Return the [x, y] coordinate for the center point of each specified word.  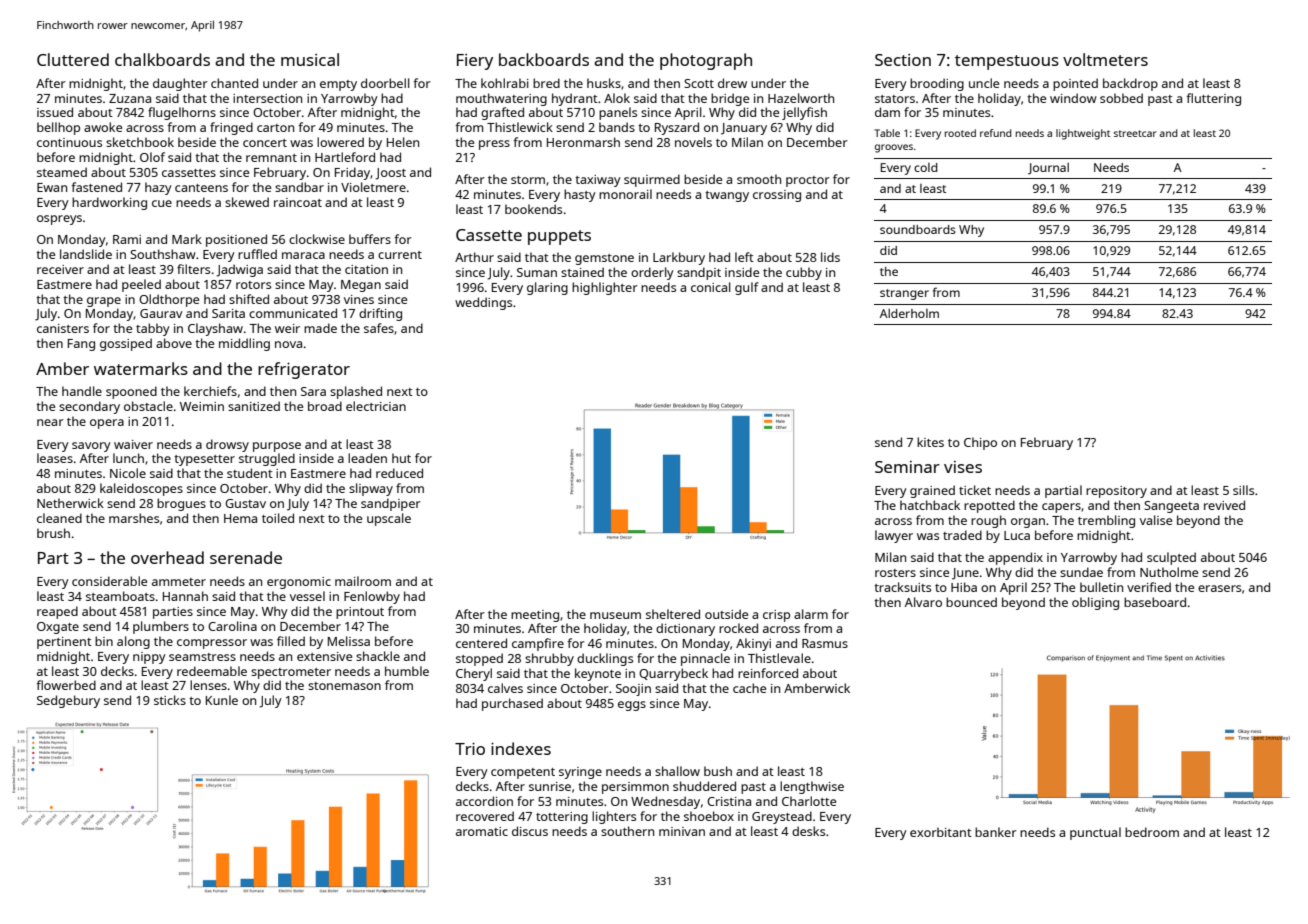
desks [808, 831]
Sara [313, 391]
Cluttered [73, 59]
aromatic [482, 831]
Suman [537, 272]
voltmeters [1105, 59]
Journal [1048, 168]
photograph [706, 61]
